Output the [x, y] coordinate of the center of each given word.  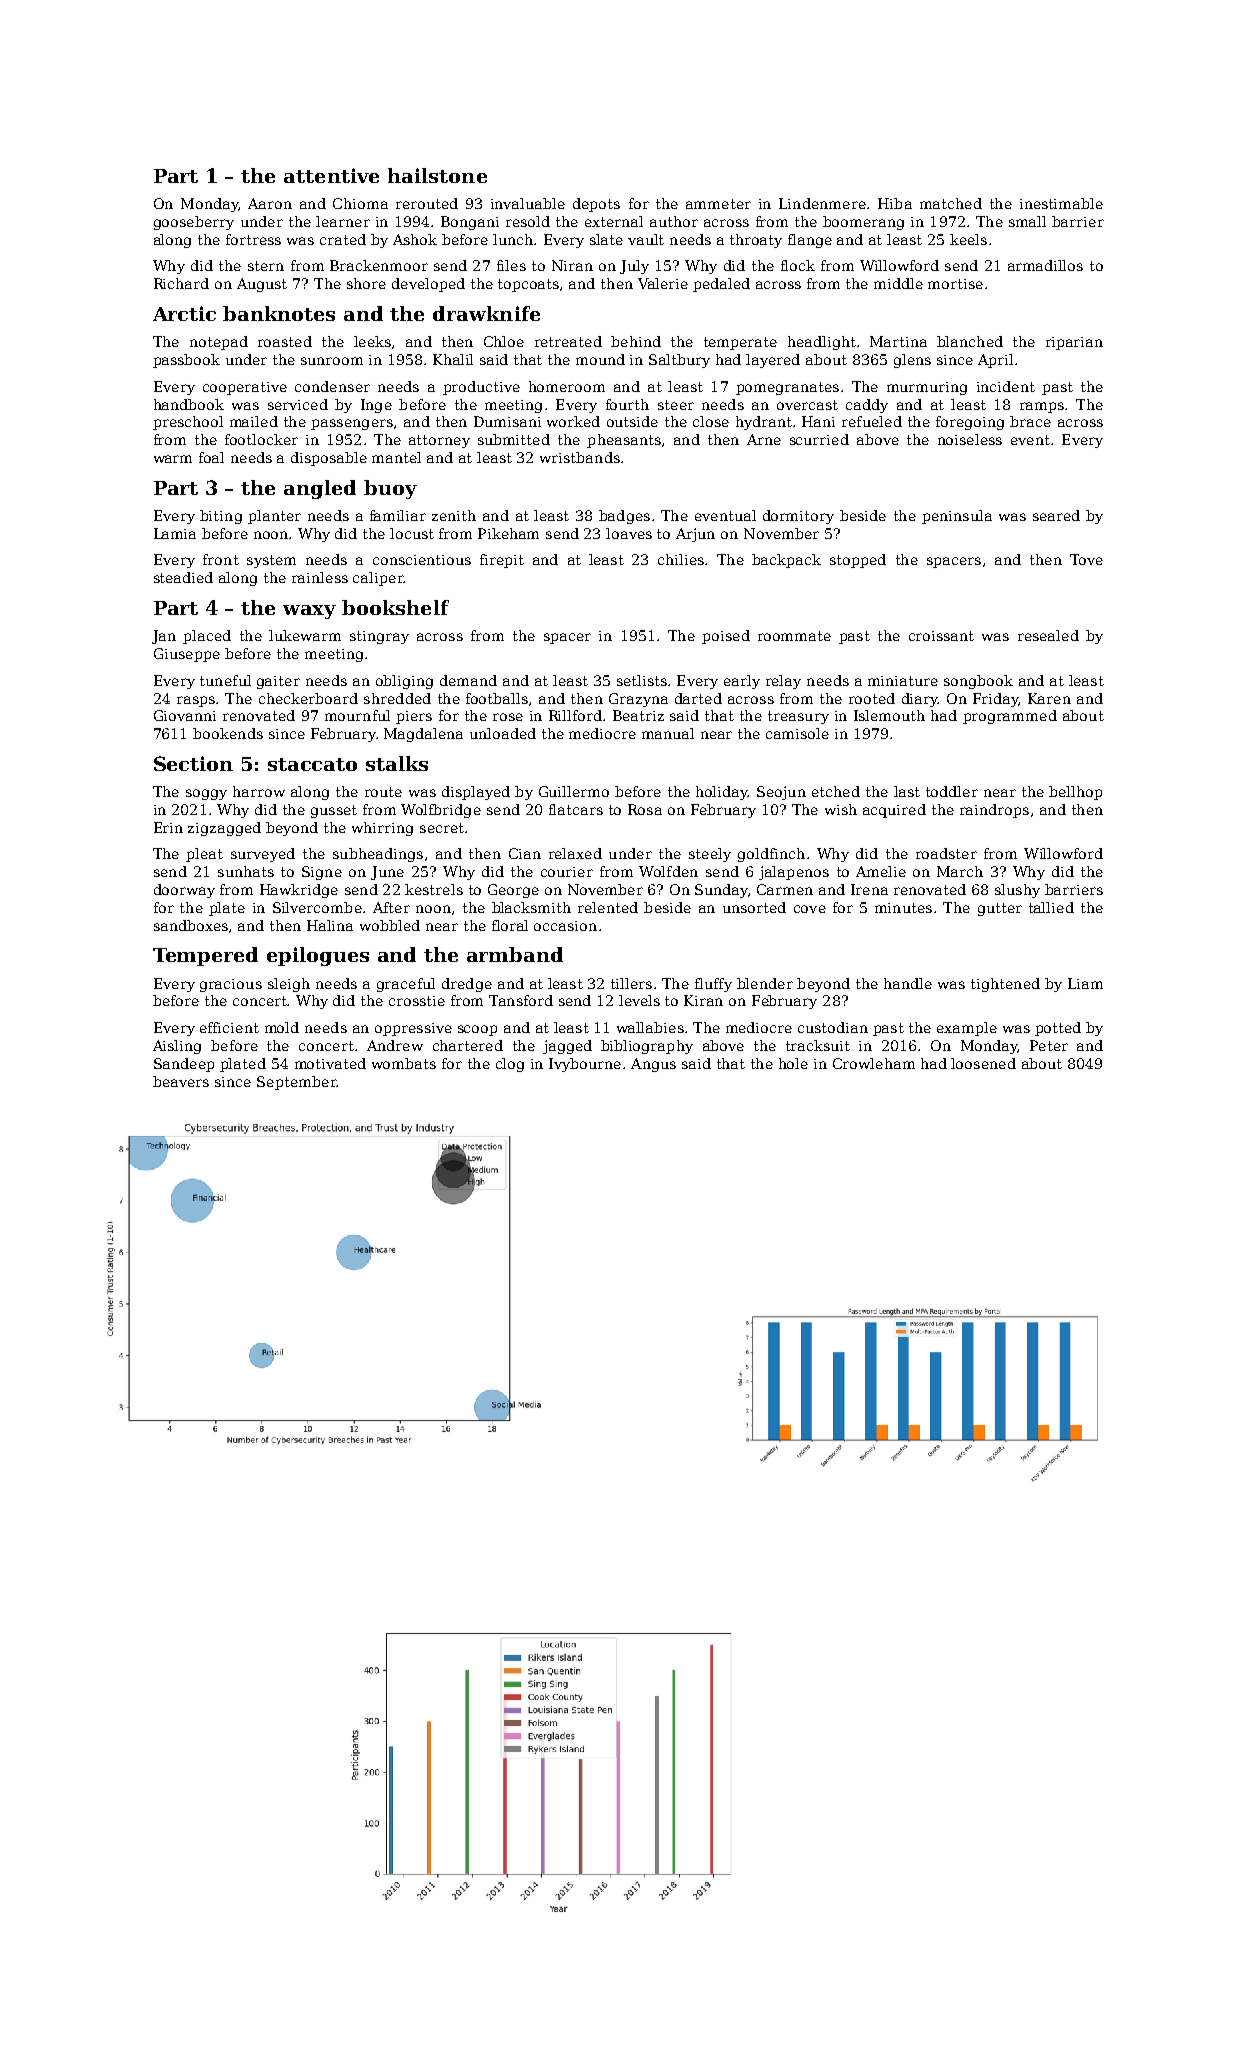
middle [898, 283]
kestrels [434, 889]
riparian [1074, 343]
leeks [372, 341]
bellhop [1075, 793]
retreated [568, 341]
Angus [653, 1065]
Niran [572, 265]
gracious [231, 985]
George [513, 891]
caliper [378, 579]
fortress [253, 239]
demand [468, 680]
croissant [941, 636]
